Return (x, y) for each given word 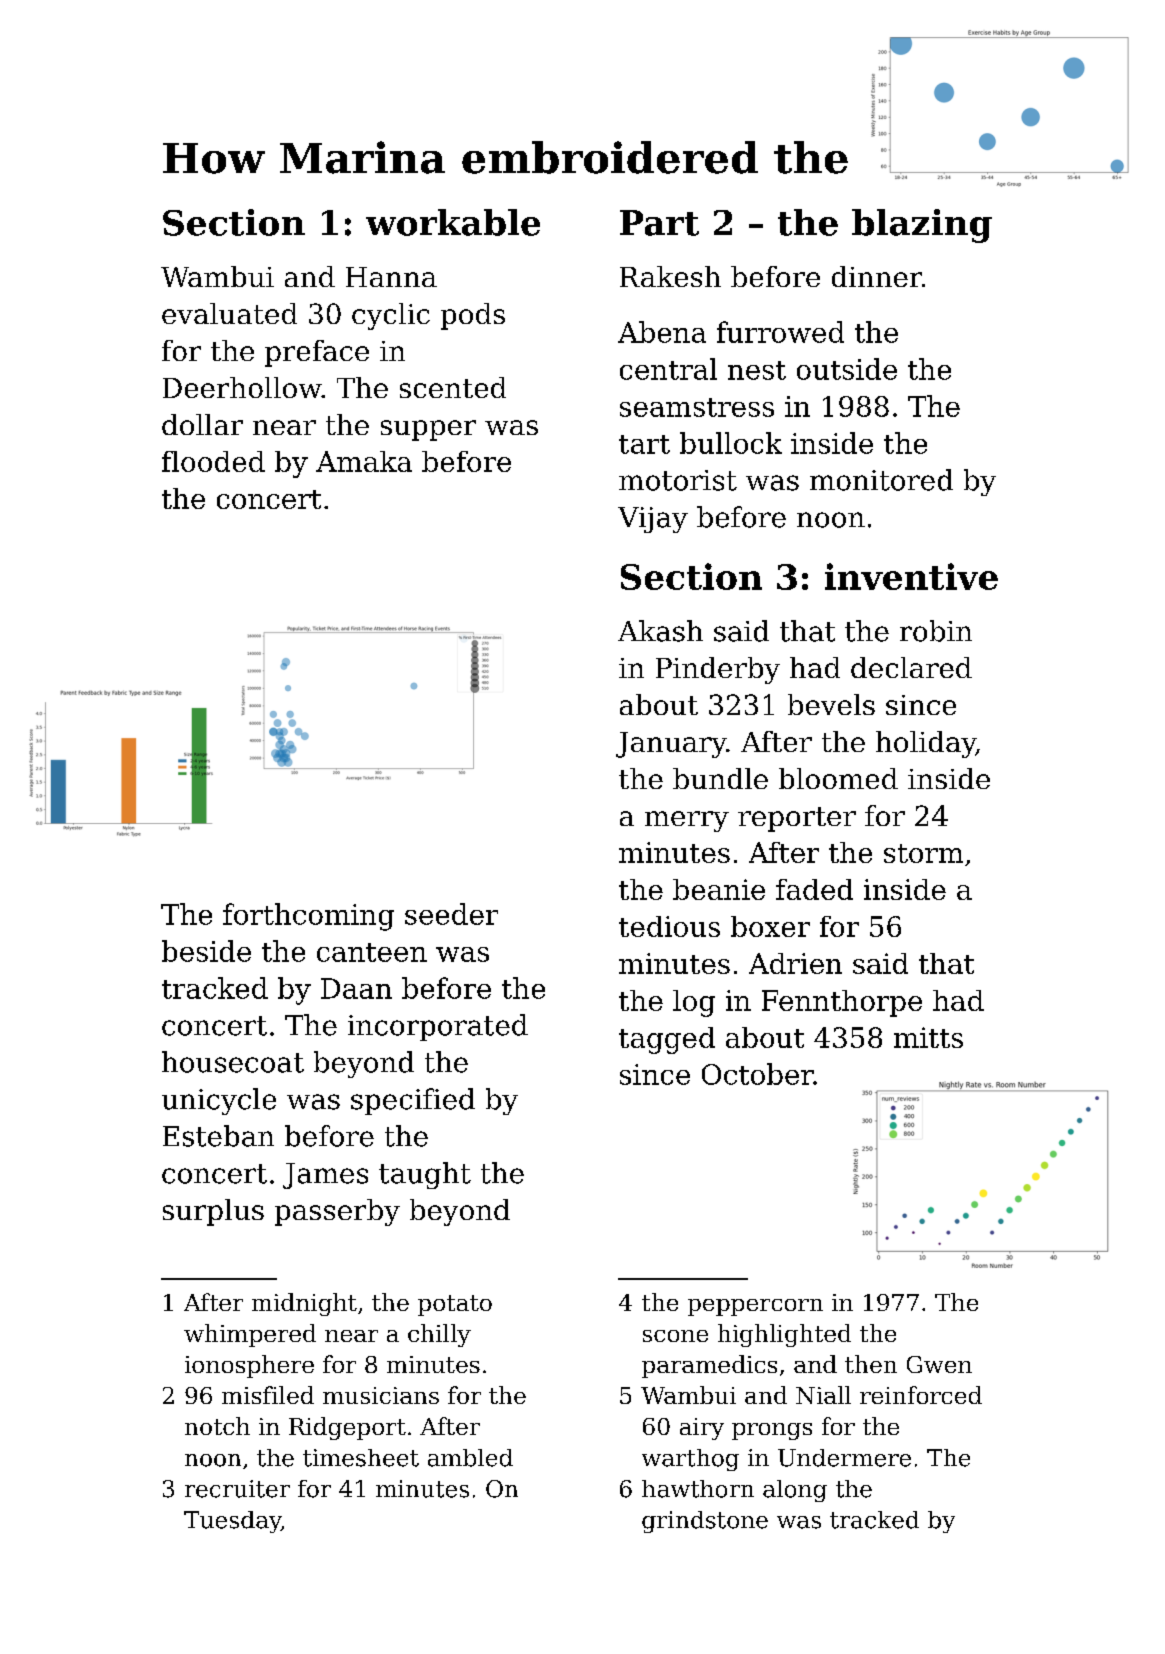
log (694, 1003)
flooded (213, 461)
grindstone (705, 1522)
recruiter (237, 1489)
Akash (660, 631)
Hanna (391, 277)
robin (936, 631)
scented (453, 387)
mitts (928, 1037)
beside (206, 951)
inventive (911, 576)
